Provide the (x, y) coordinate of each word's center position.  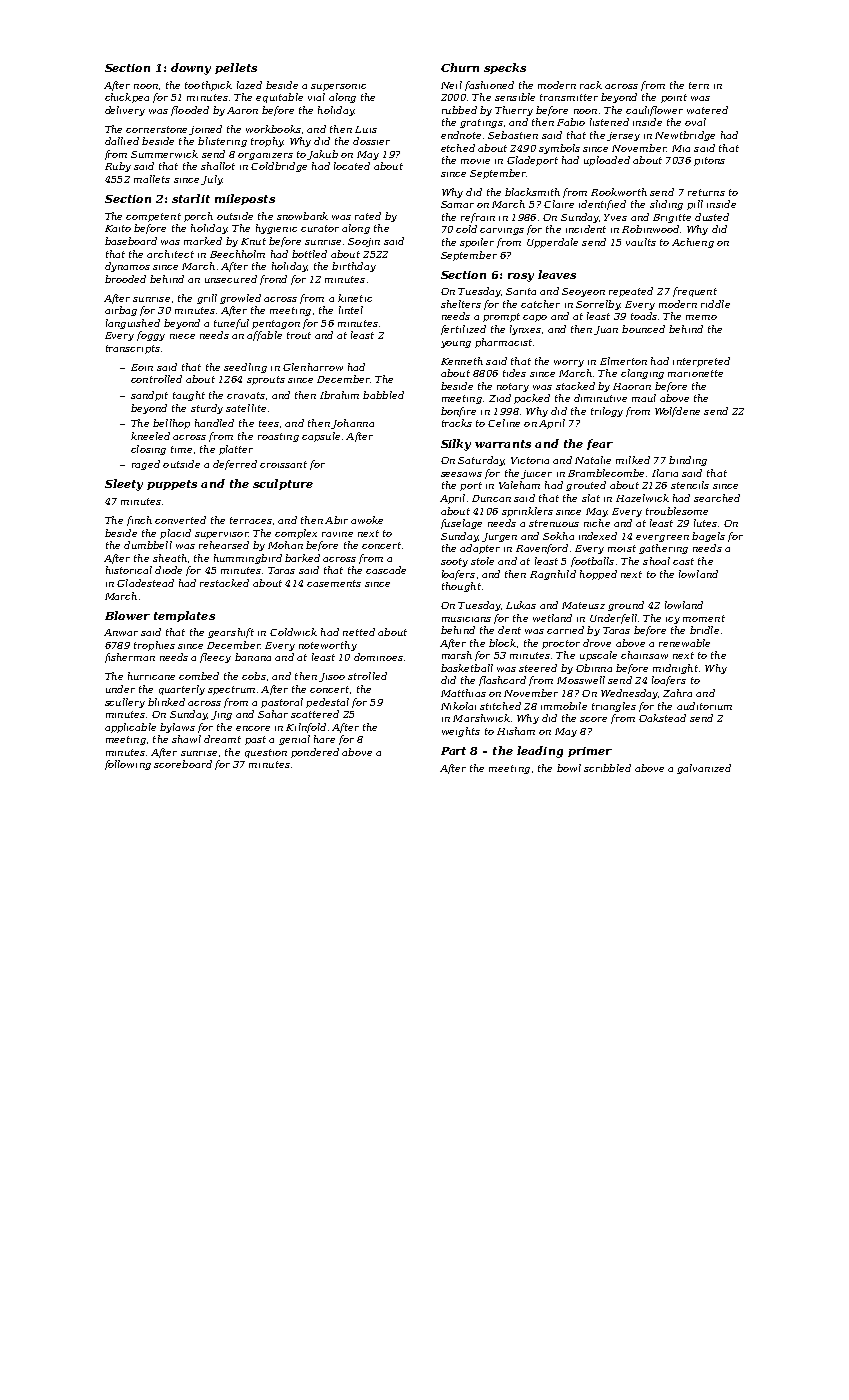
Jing (221, 715)
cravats (246, 395)
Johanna (352, 424)
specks (505, 68)
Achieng (693, 243)
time (181, 449)
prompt (501, 317)
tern (699, 85)
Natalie (593, 460)
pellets (236, 68)
